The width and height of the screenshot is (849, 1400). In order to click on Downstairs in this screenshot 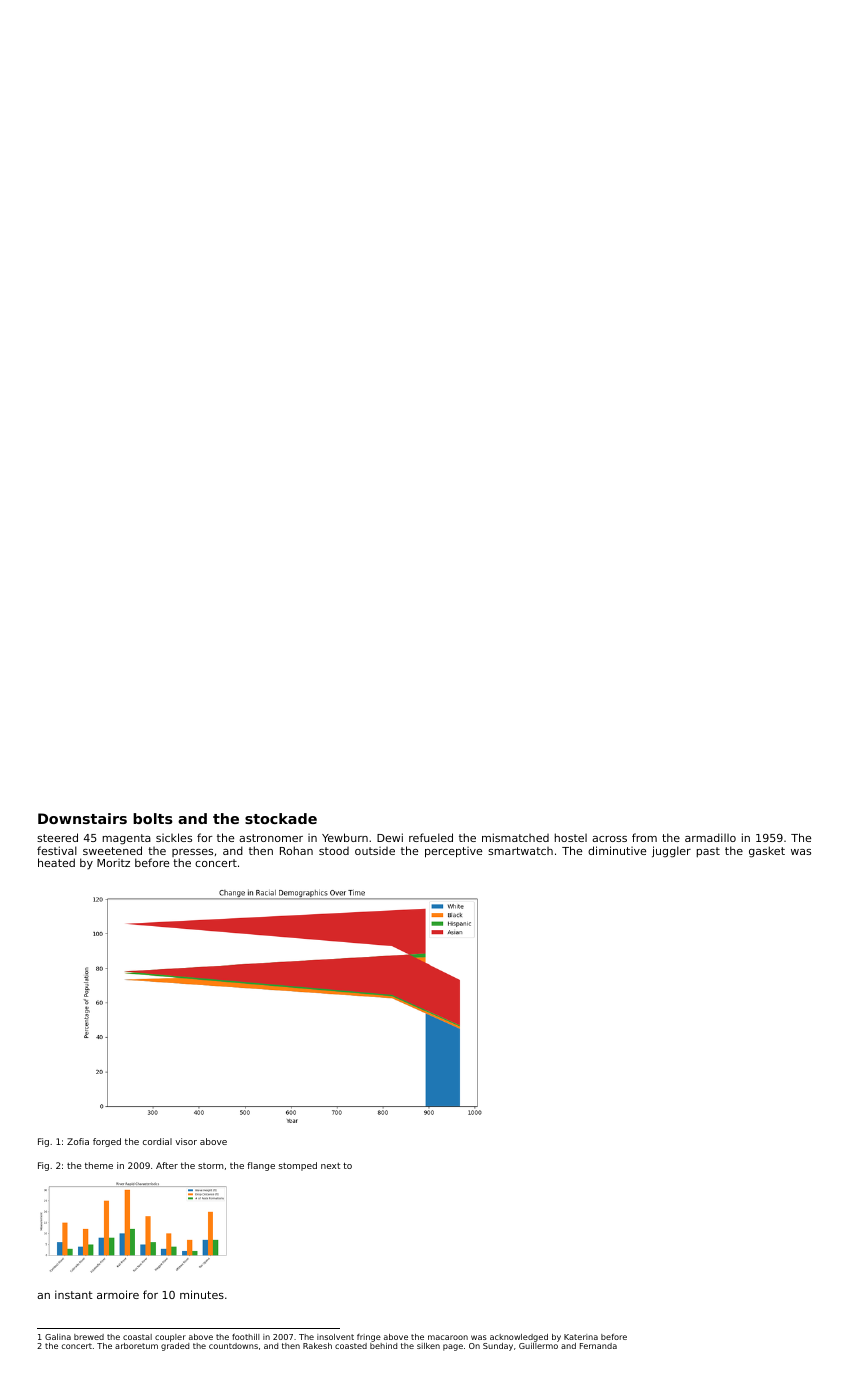, I will do `click(82, 818)`.
